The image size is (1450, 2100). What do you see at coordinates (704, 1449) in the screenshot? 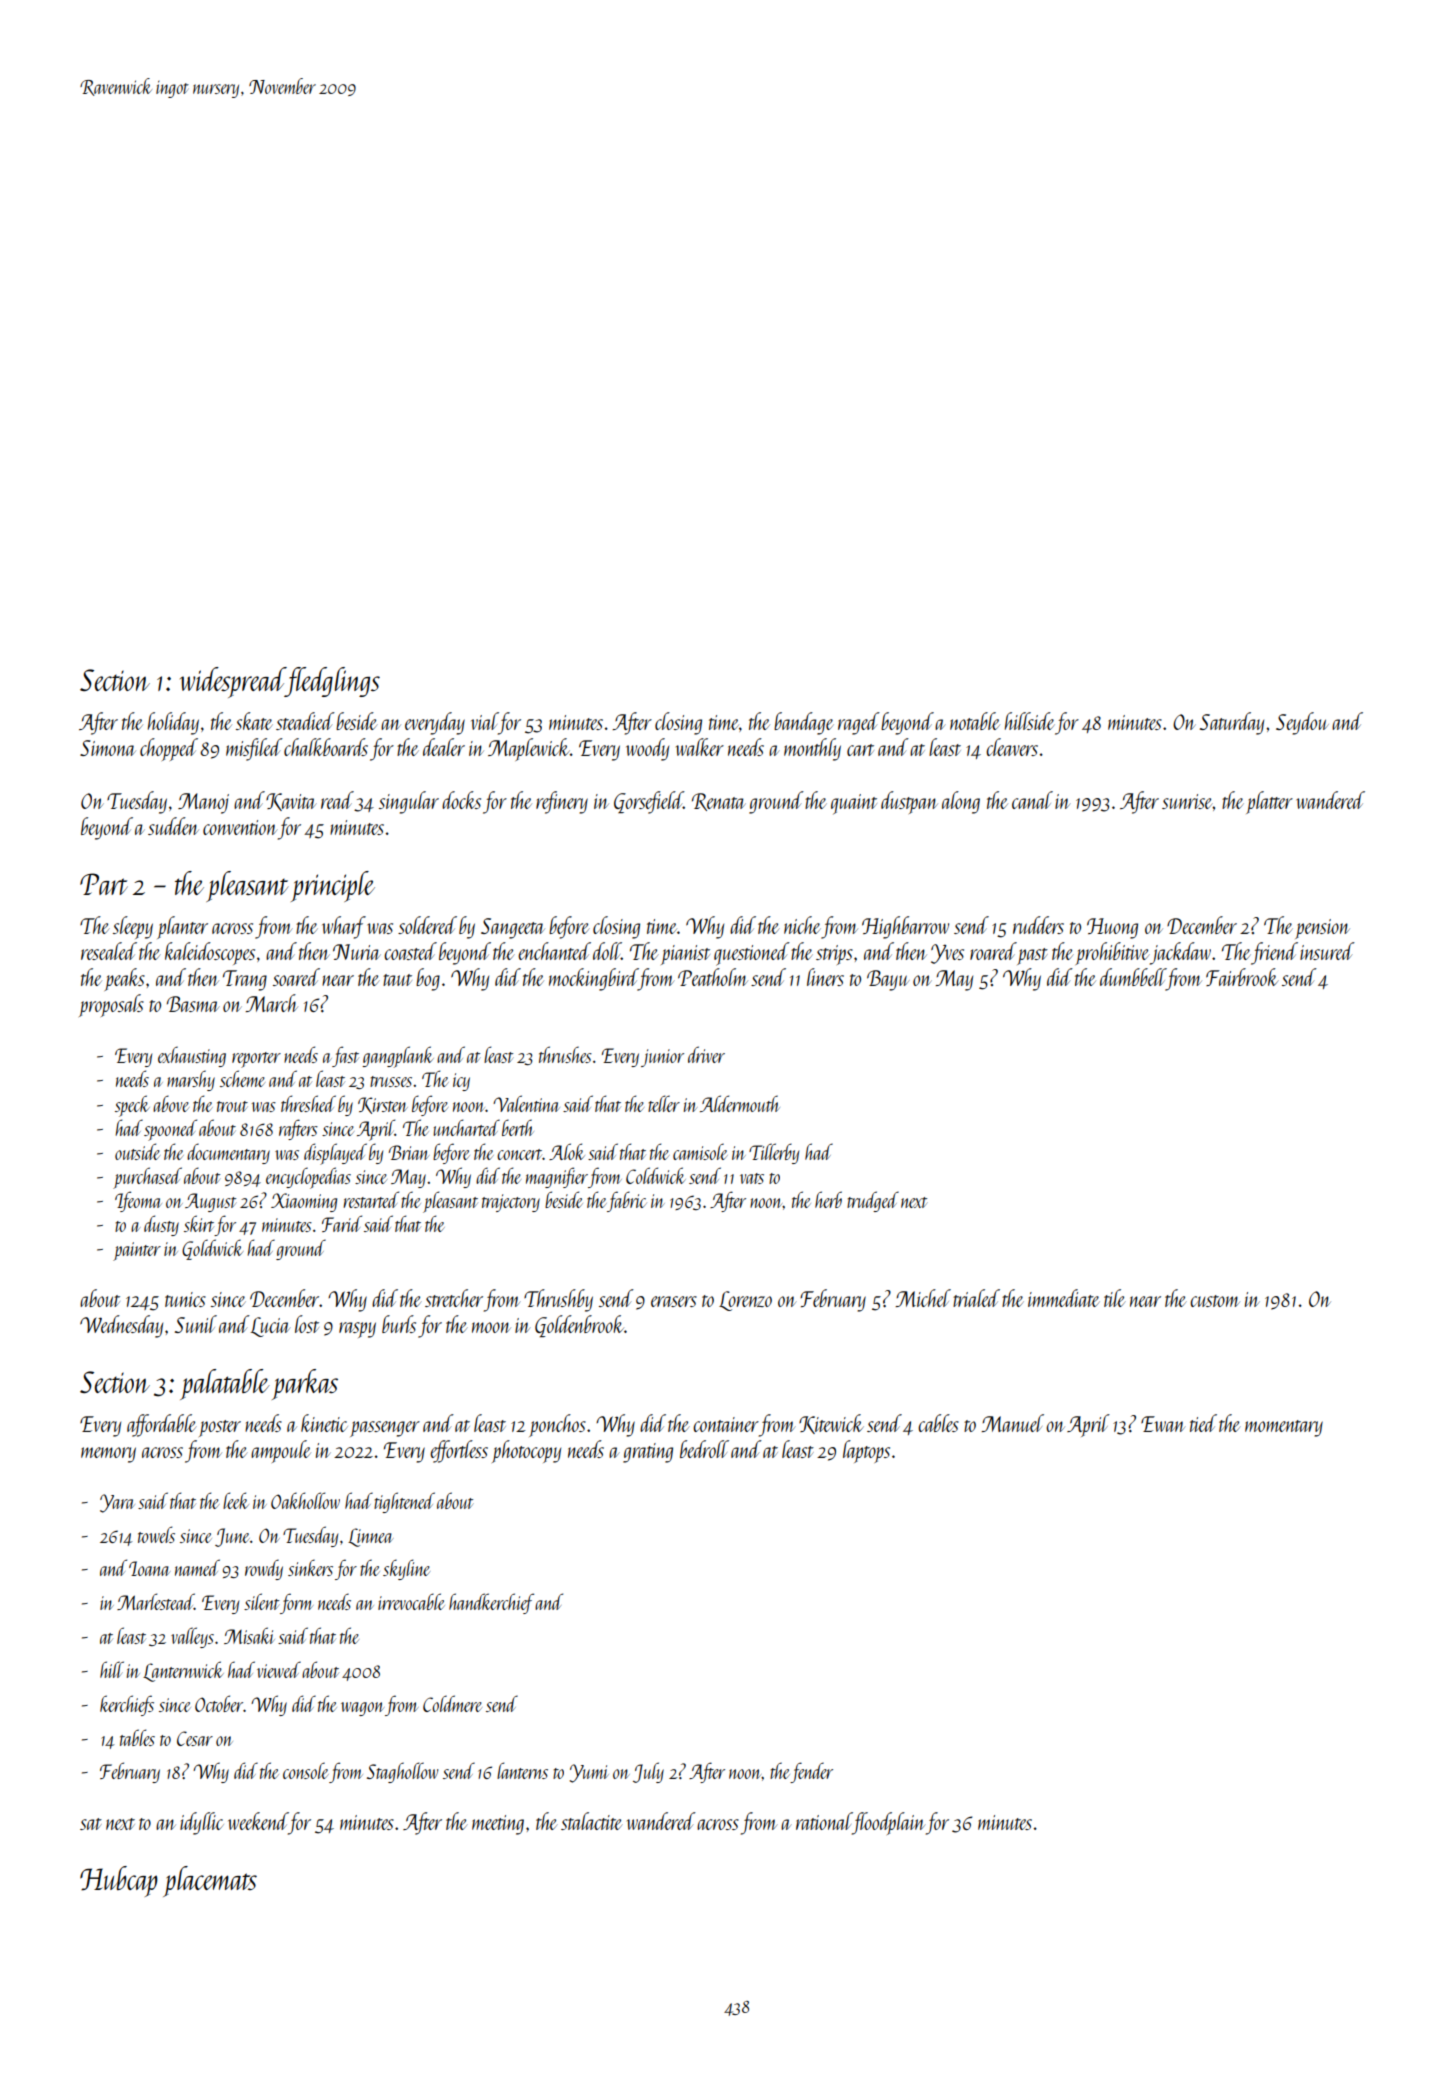
I see `bedroll` at bounding box center [704, 1449].
